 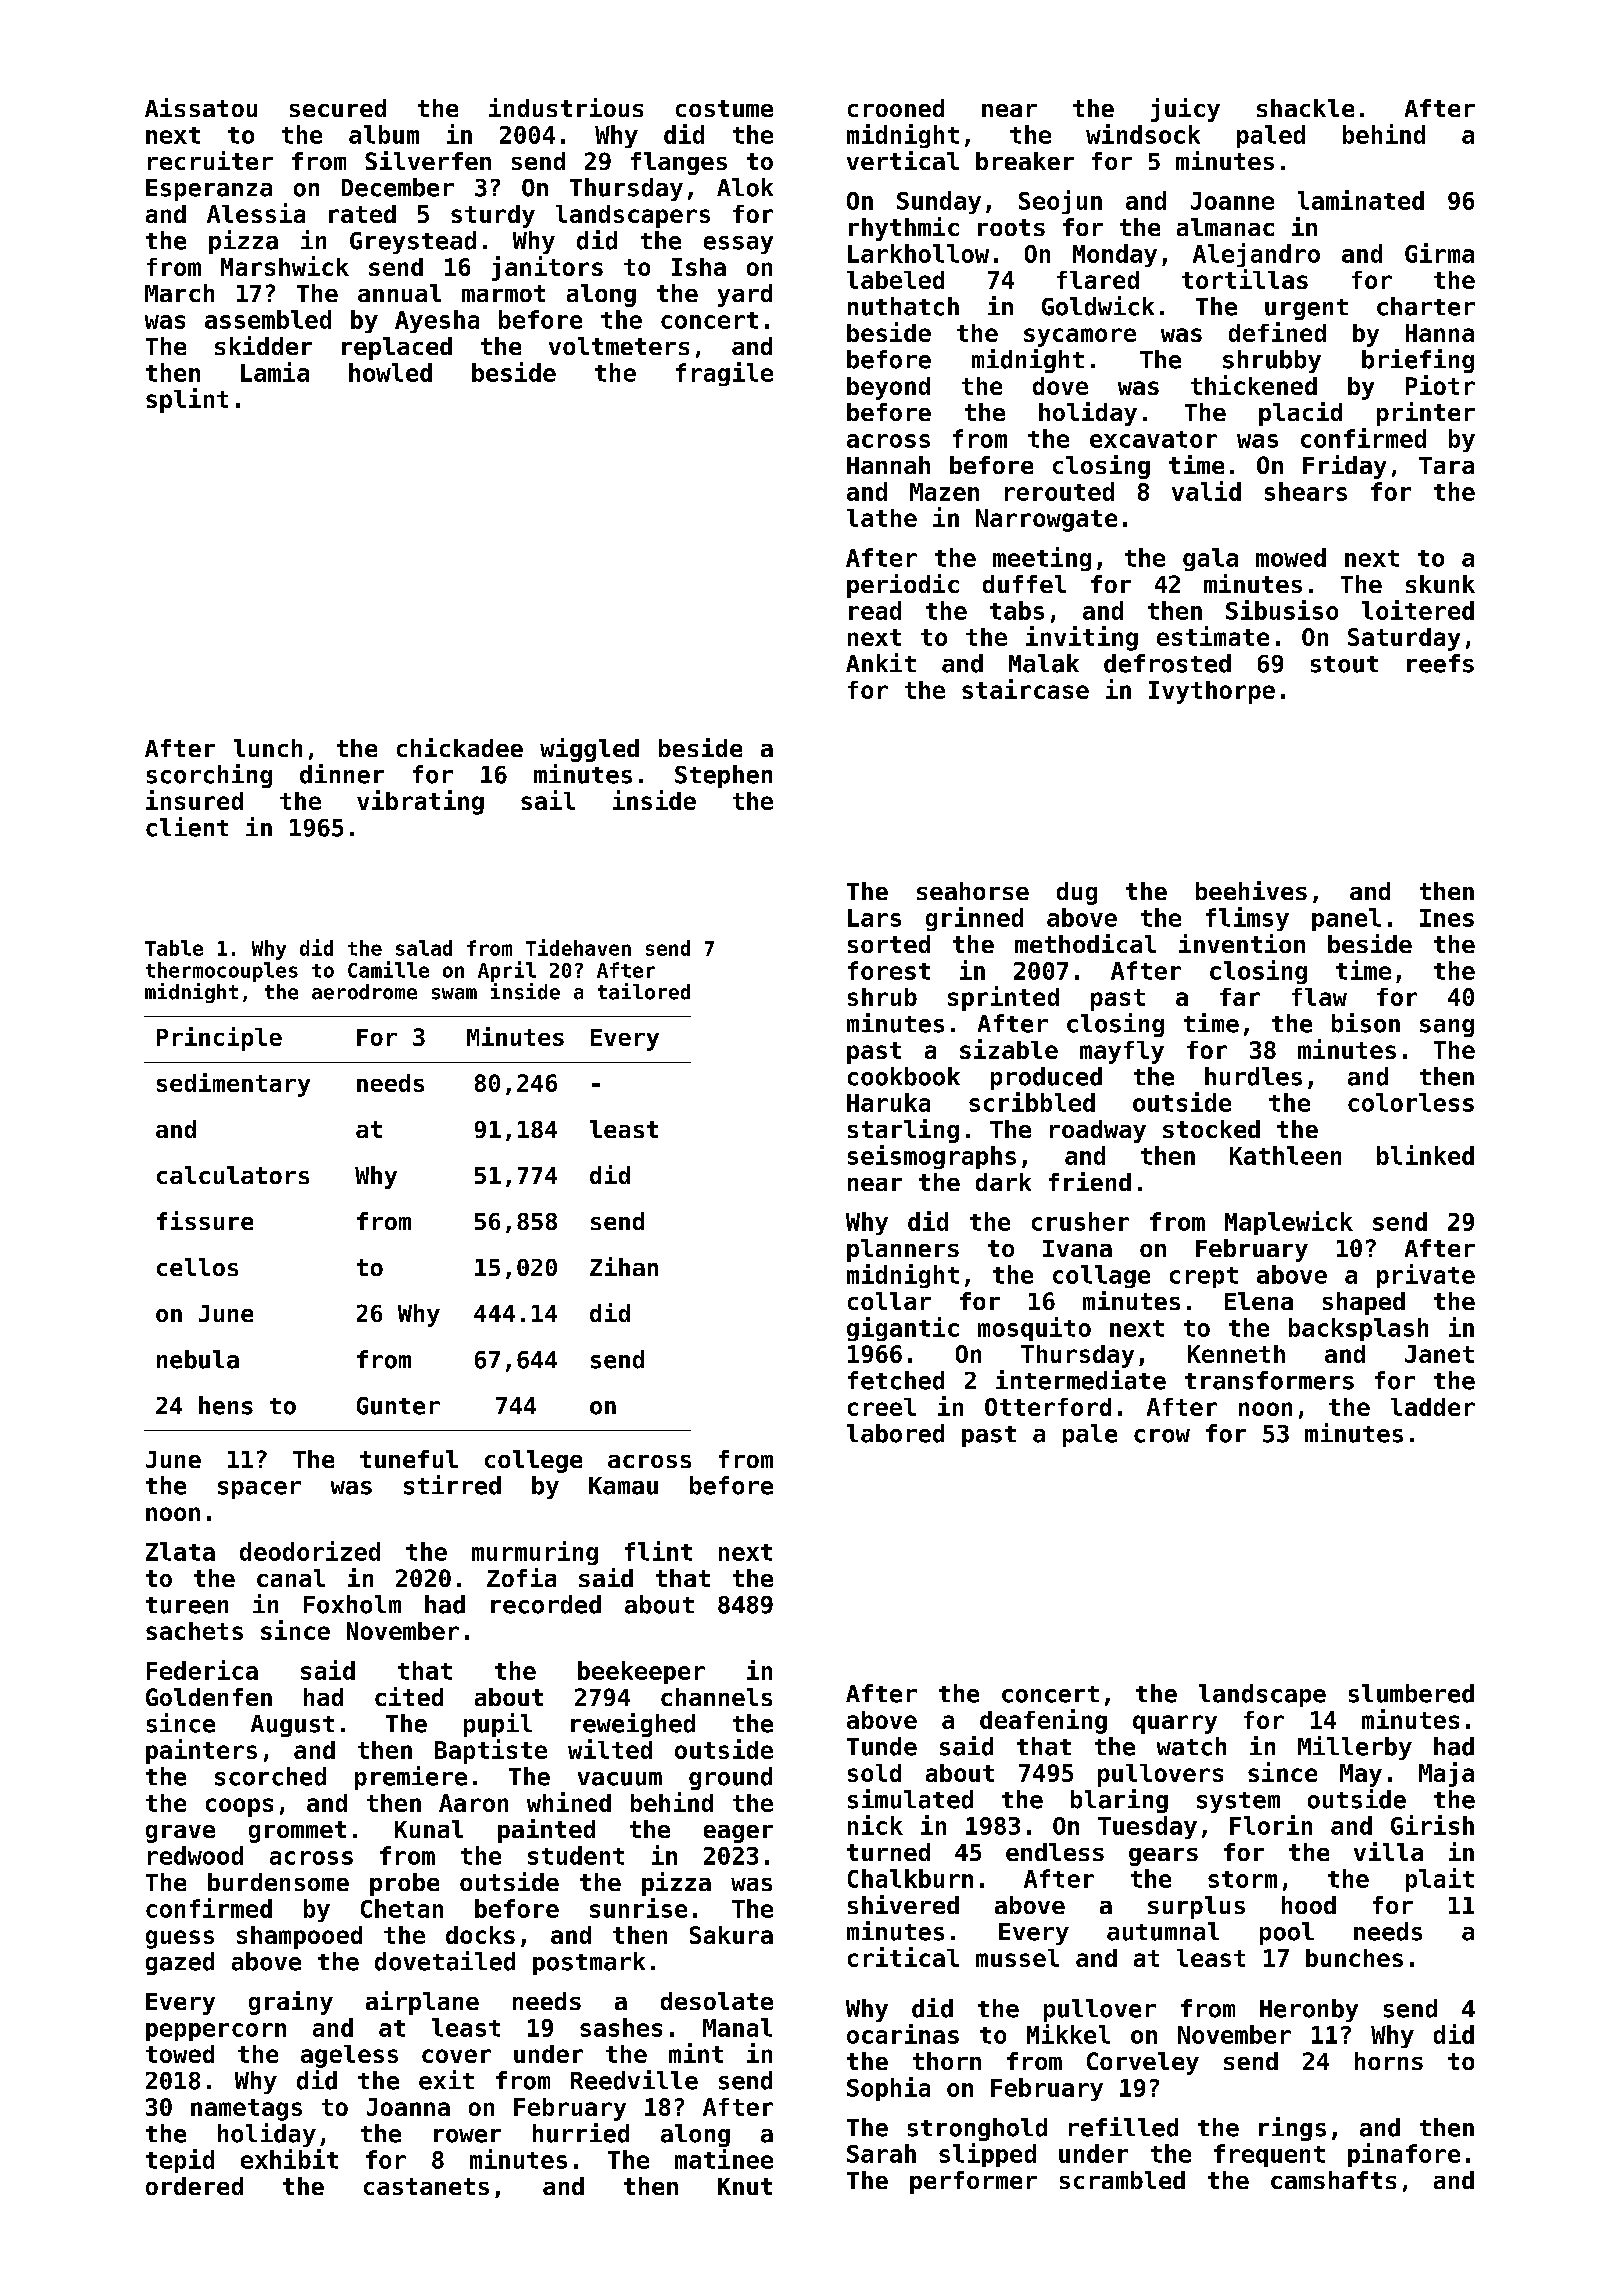 What do you see at coordinates (398, 1406) in the document?
I see `Gunter` at bounding box center [398, 1406].
